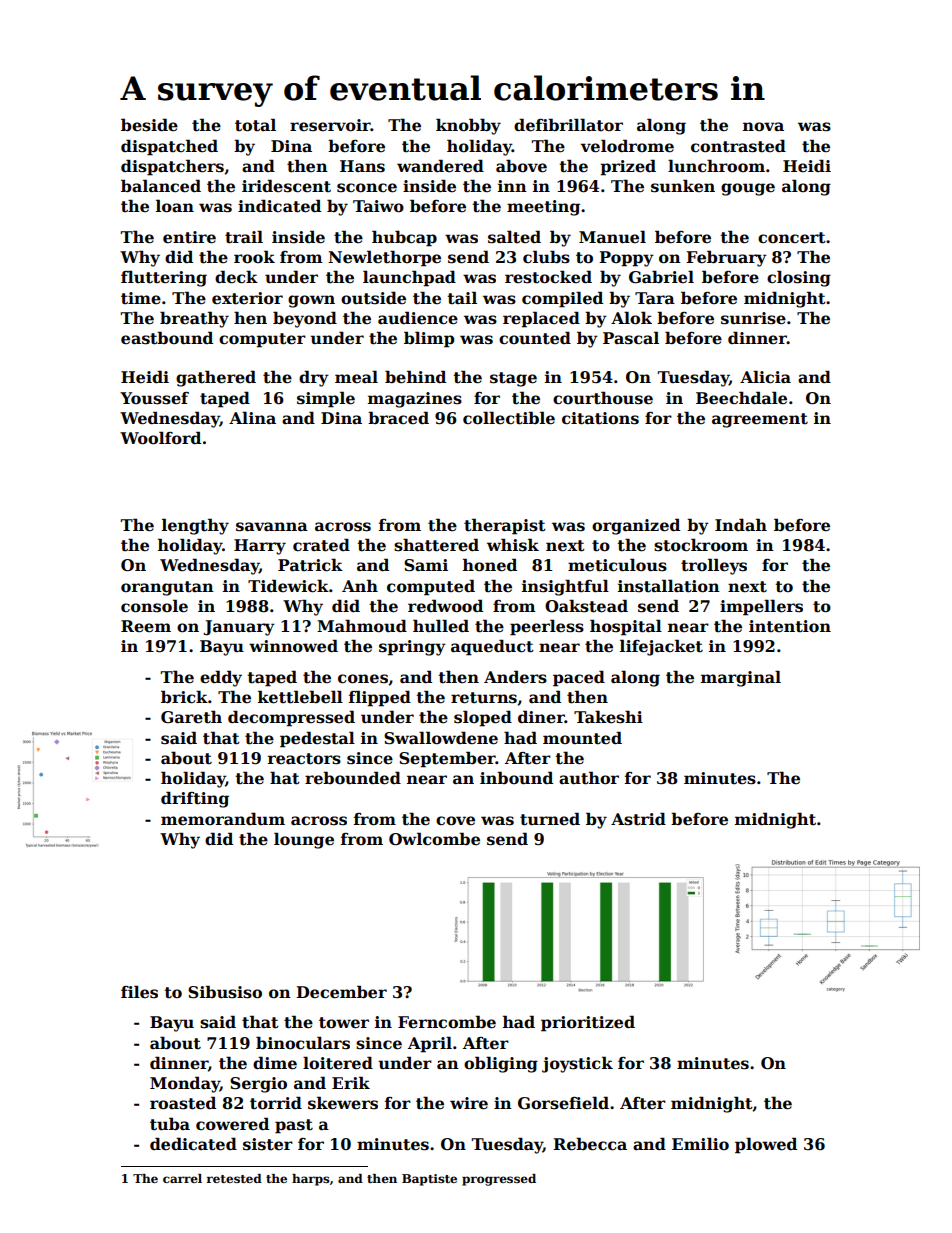 The image size is (952, 1233). I want to click on Astrid, so click(638, 819).
